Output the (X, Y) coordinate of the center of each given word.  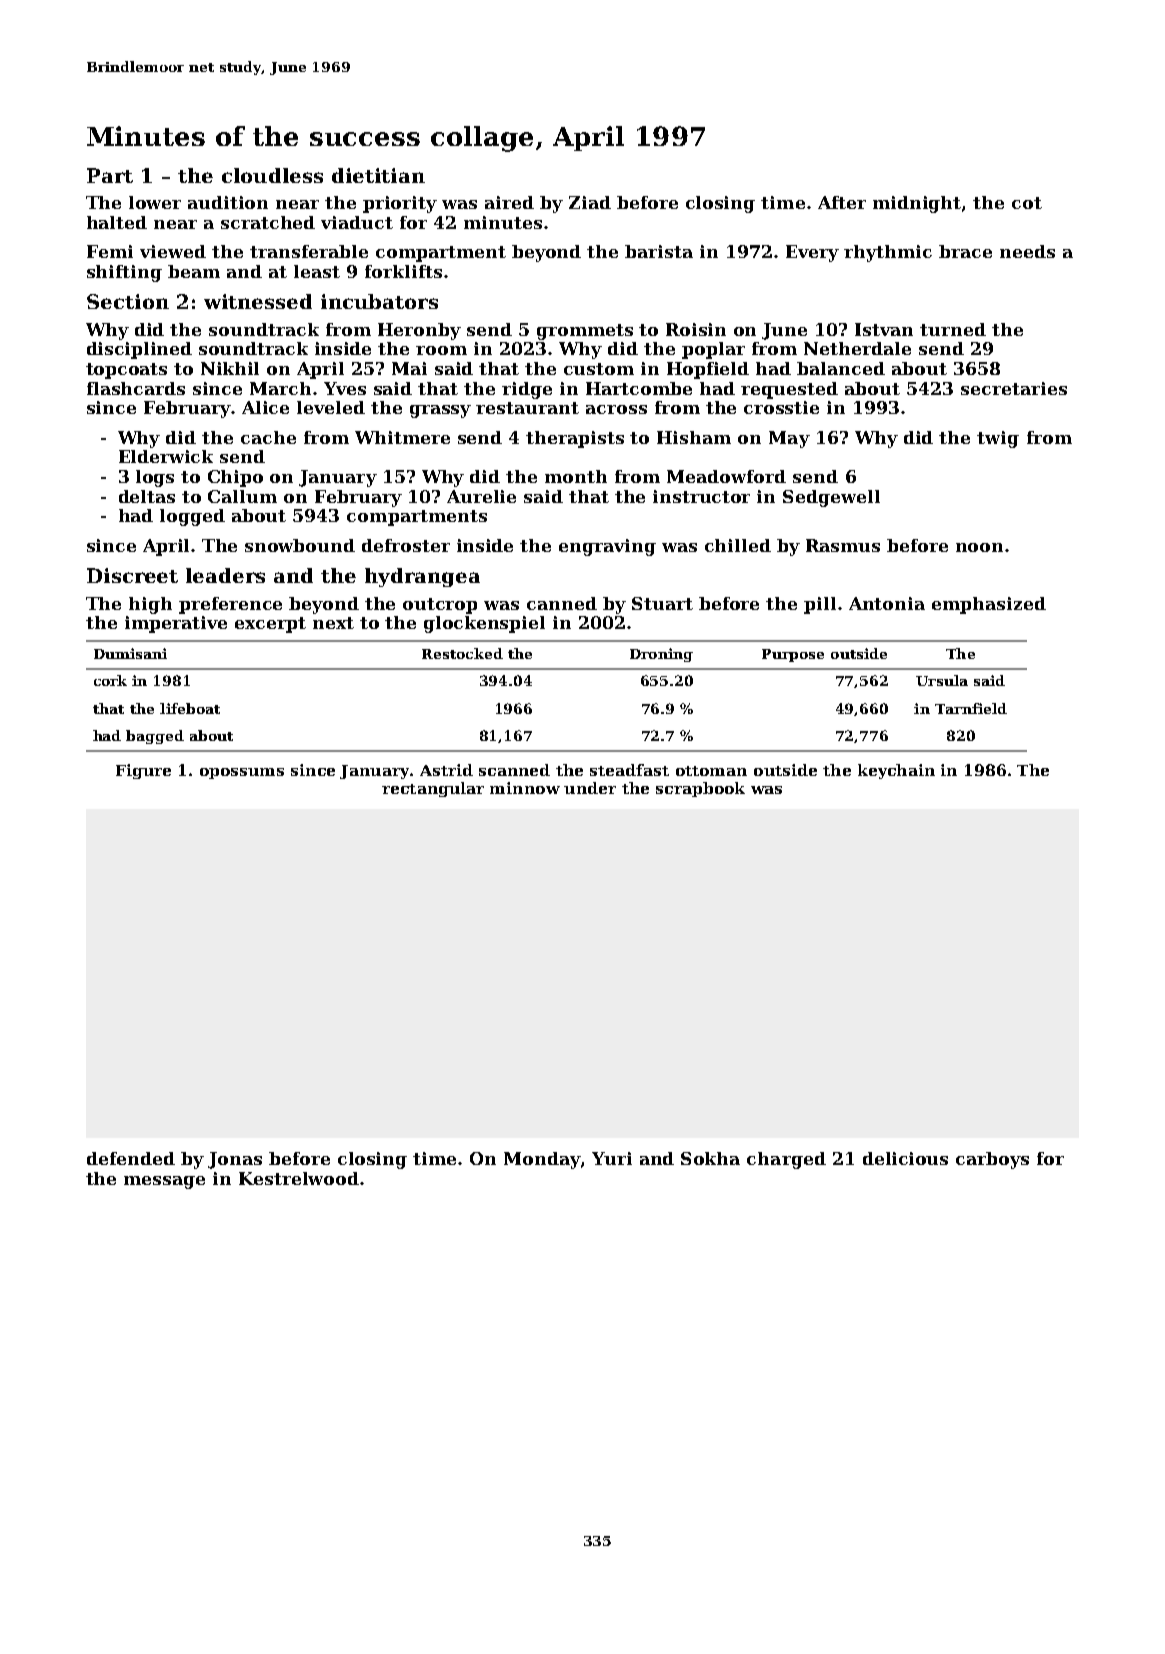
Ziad (590, 202)
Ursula (942, 680)
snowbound (300, 545)
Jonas (235, 1160)
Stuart (662, 603)
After (842, 202)
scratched (268, 222)
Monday (542, 1160)
